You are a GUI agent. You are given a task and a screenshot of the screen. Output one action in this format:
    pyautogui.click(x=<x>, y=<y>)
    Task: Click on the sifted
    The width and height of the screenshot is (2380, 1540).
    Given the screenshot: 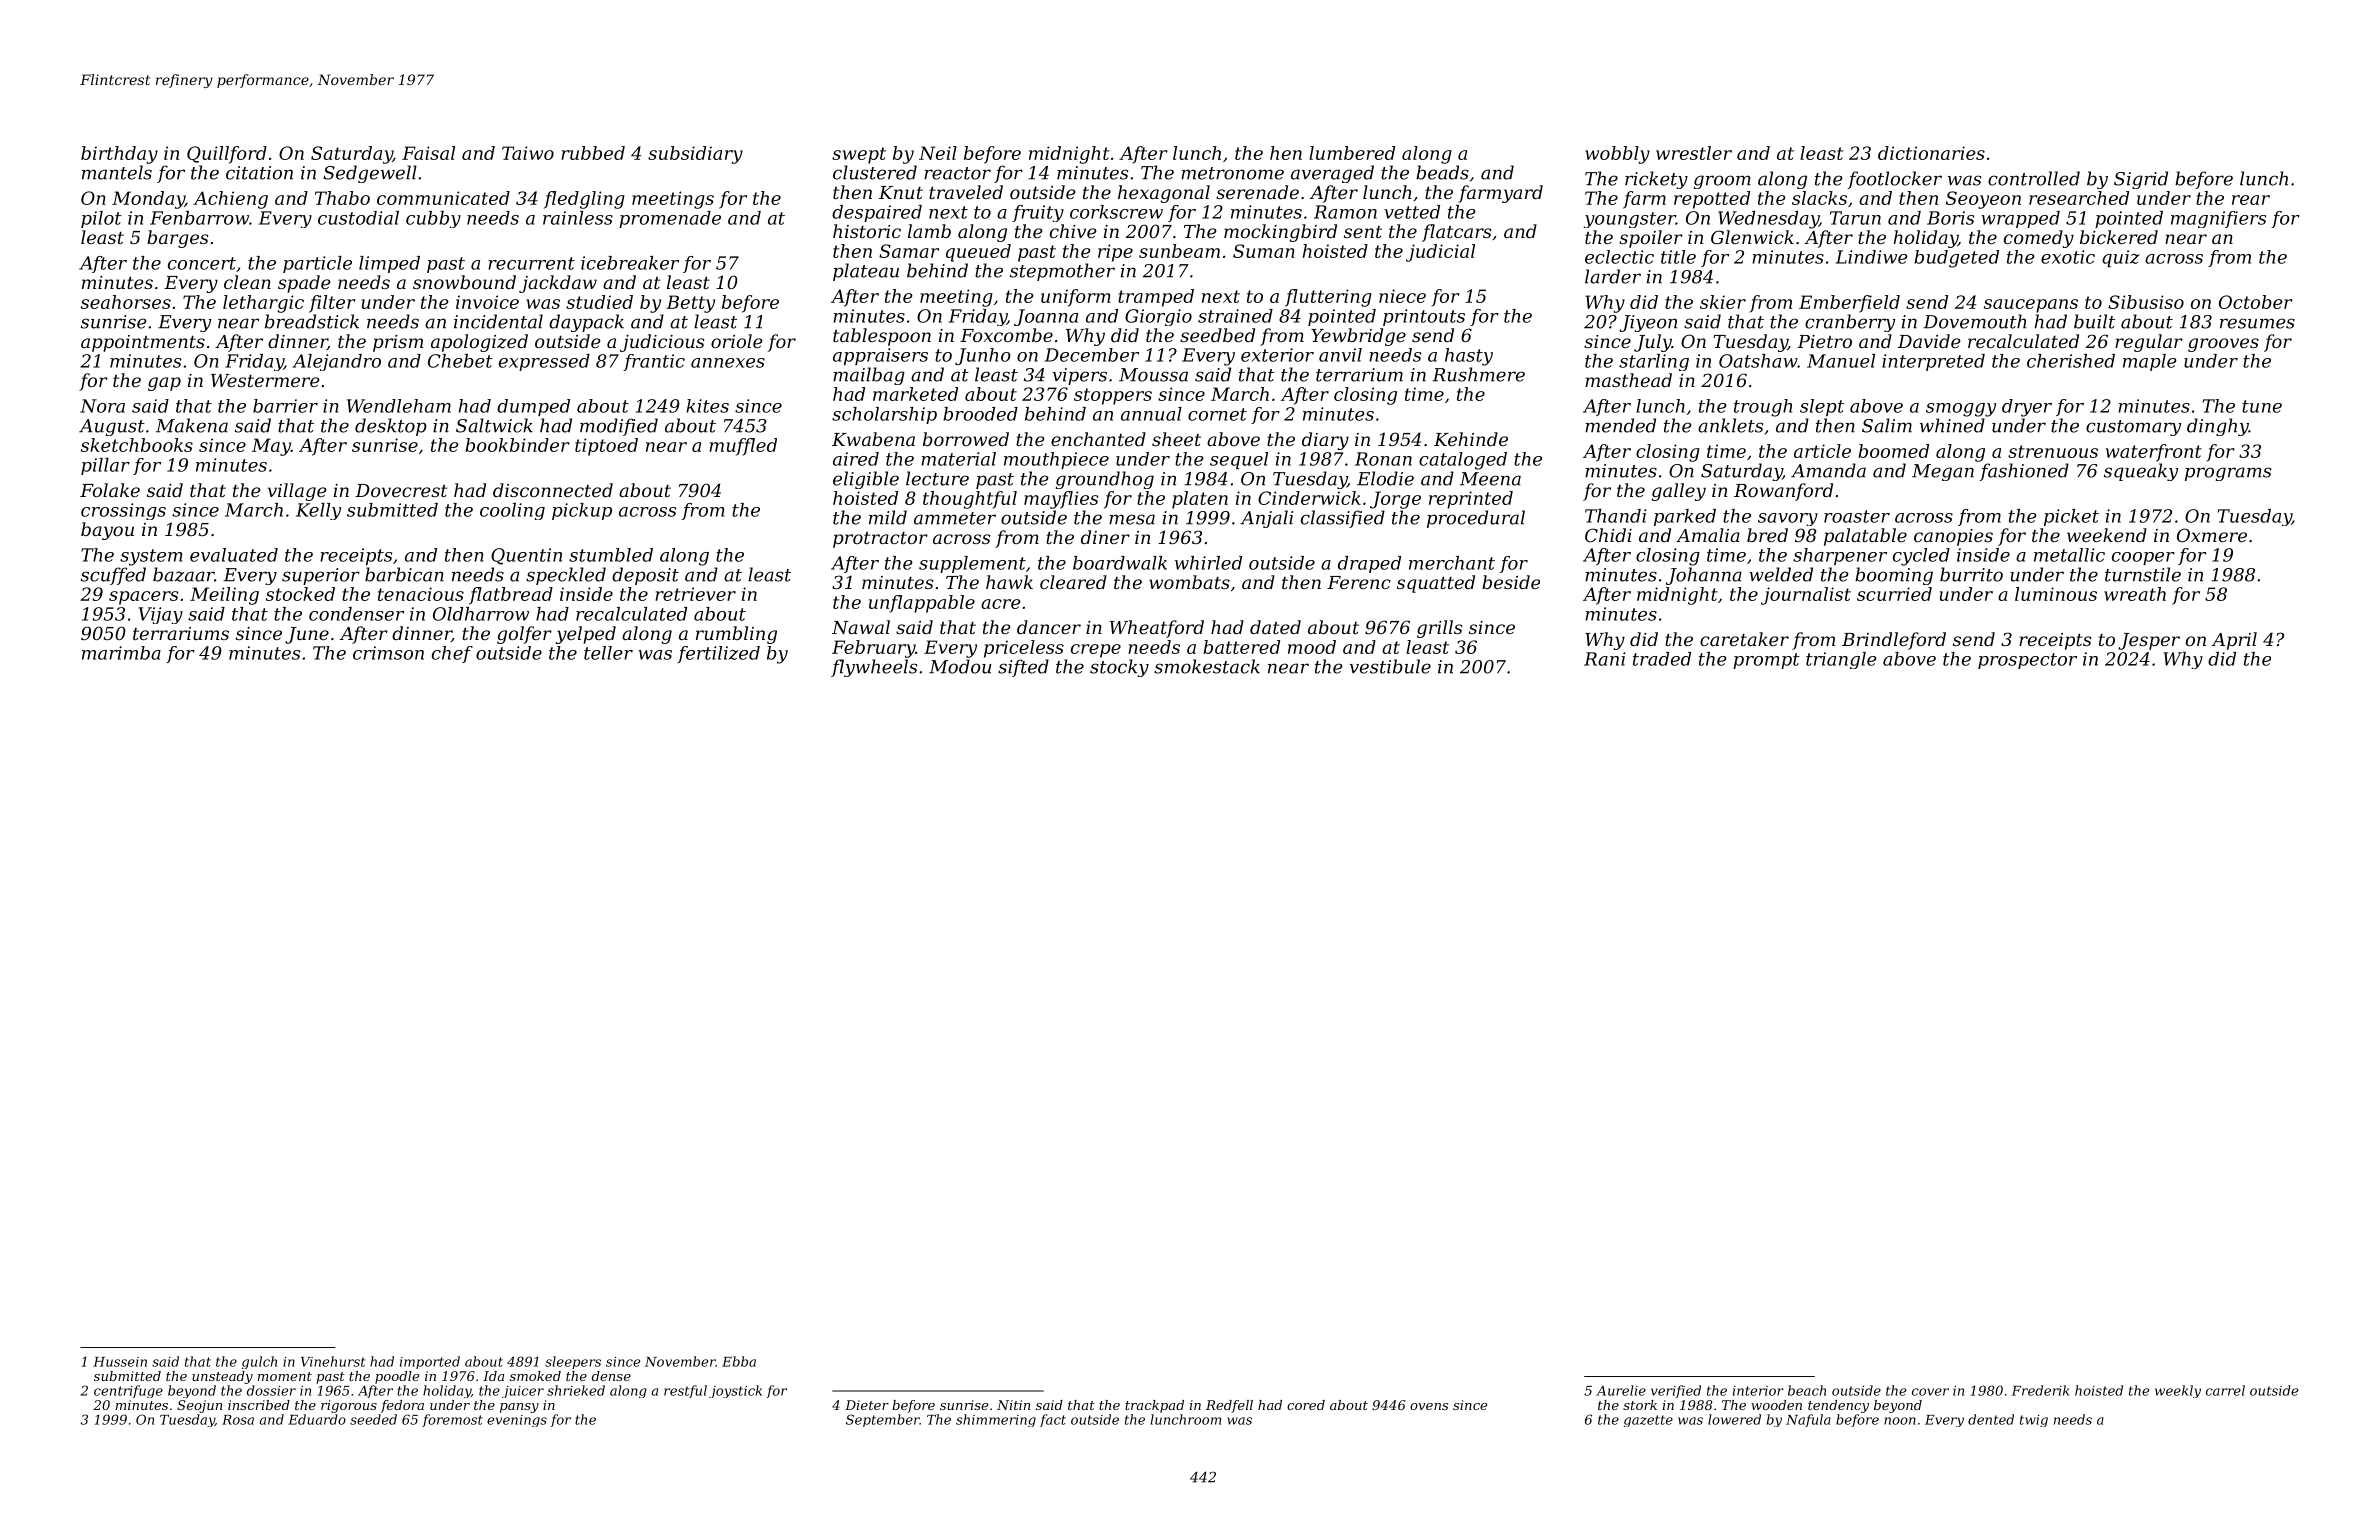 What is the action you would take?
    pyautogui.click(x=1023, y=668)
